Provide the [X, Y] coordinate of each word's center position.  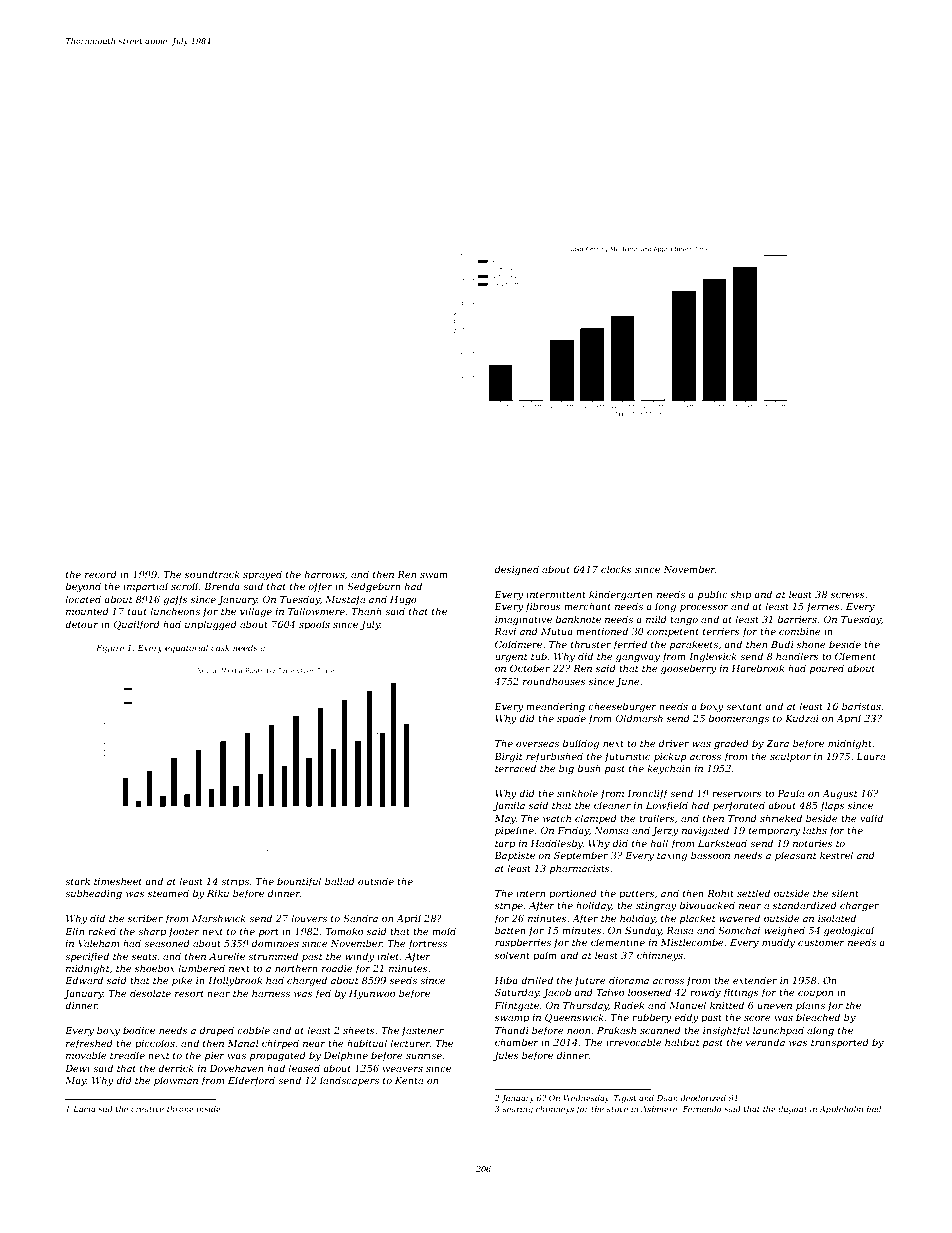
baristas [861, 706]
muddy [778, 943]
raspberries [523, 943]
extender [755, 980]
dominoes [275, 943]
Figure [110, 649]
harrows [325, 574]
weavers [402, 1069]
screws [848, 595]
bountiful [299, 882]
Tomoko [344, 931]
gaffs [175, 600]
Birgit [509, 757]
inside [209, 1109]
